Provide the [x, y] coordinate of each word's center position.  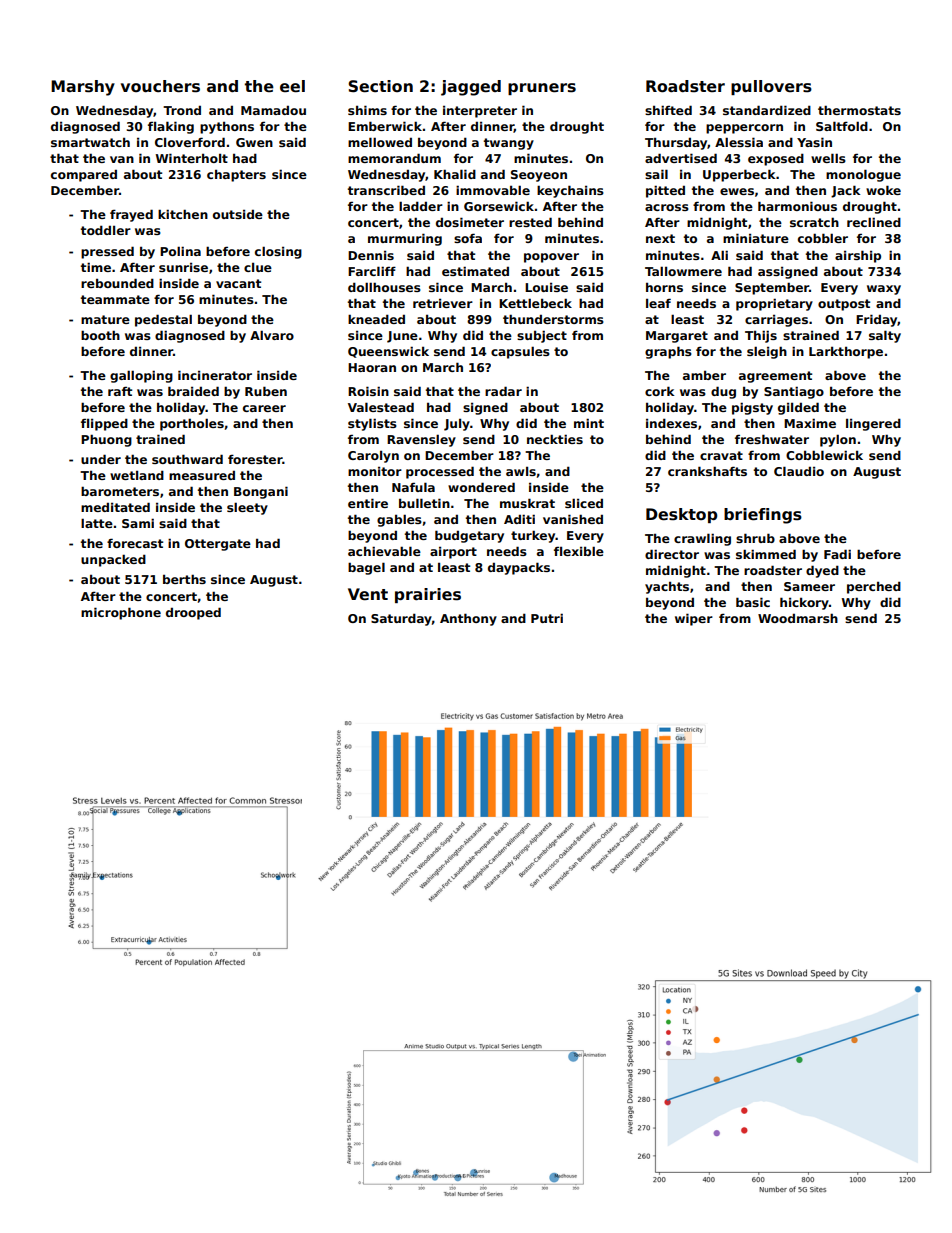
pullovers [771, 87]
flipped [104, 424]
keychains [570, 191]
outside [238, 214]
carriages [776, 321]
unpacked [113, 560]
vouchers [160, 86]
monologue [863, 175]
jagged [471, 88]
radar [503, 391]
